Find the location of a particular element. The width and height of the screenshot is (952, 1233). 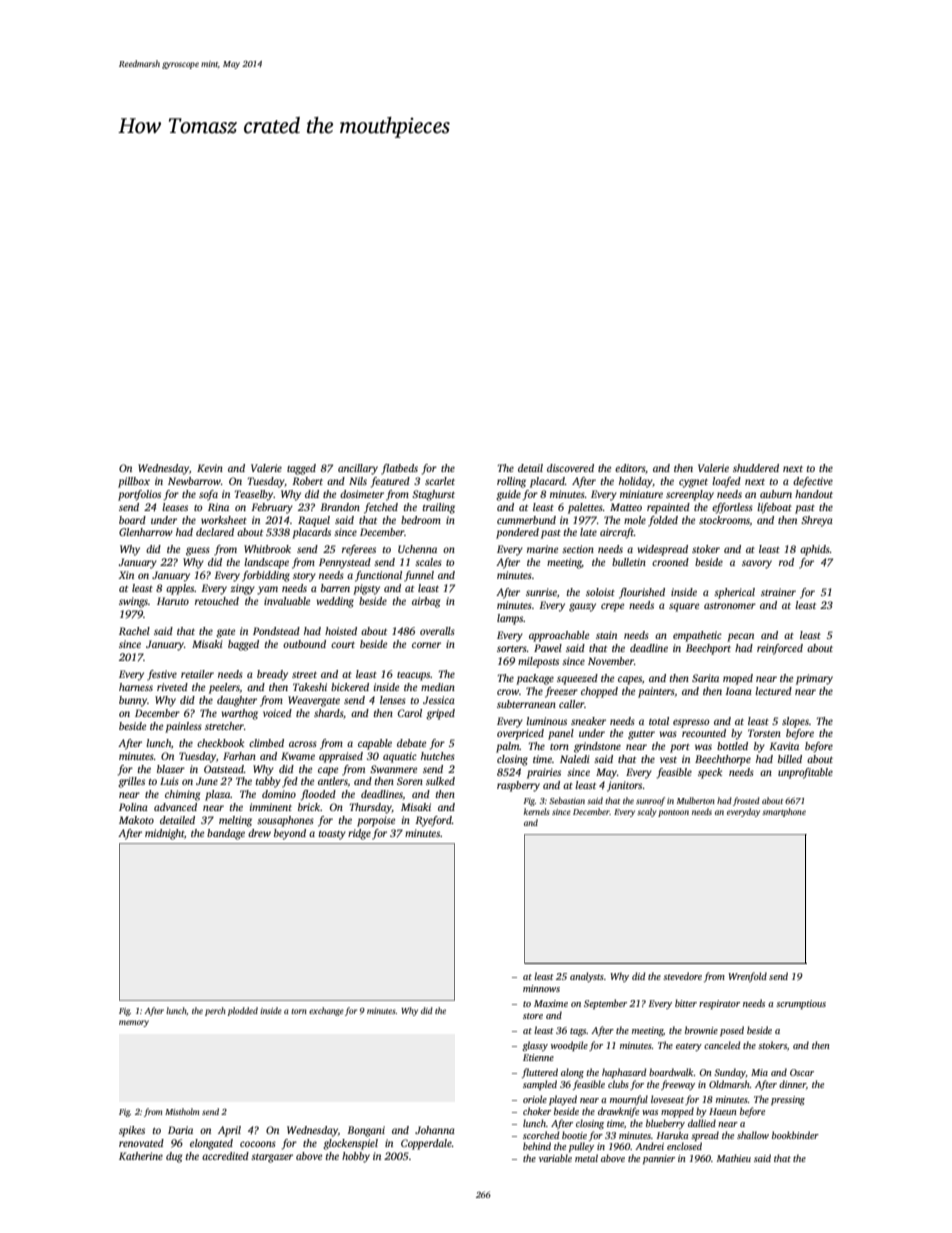

ancillary is located at coordinates (358, 469).
